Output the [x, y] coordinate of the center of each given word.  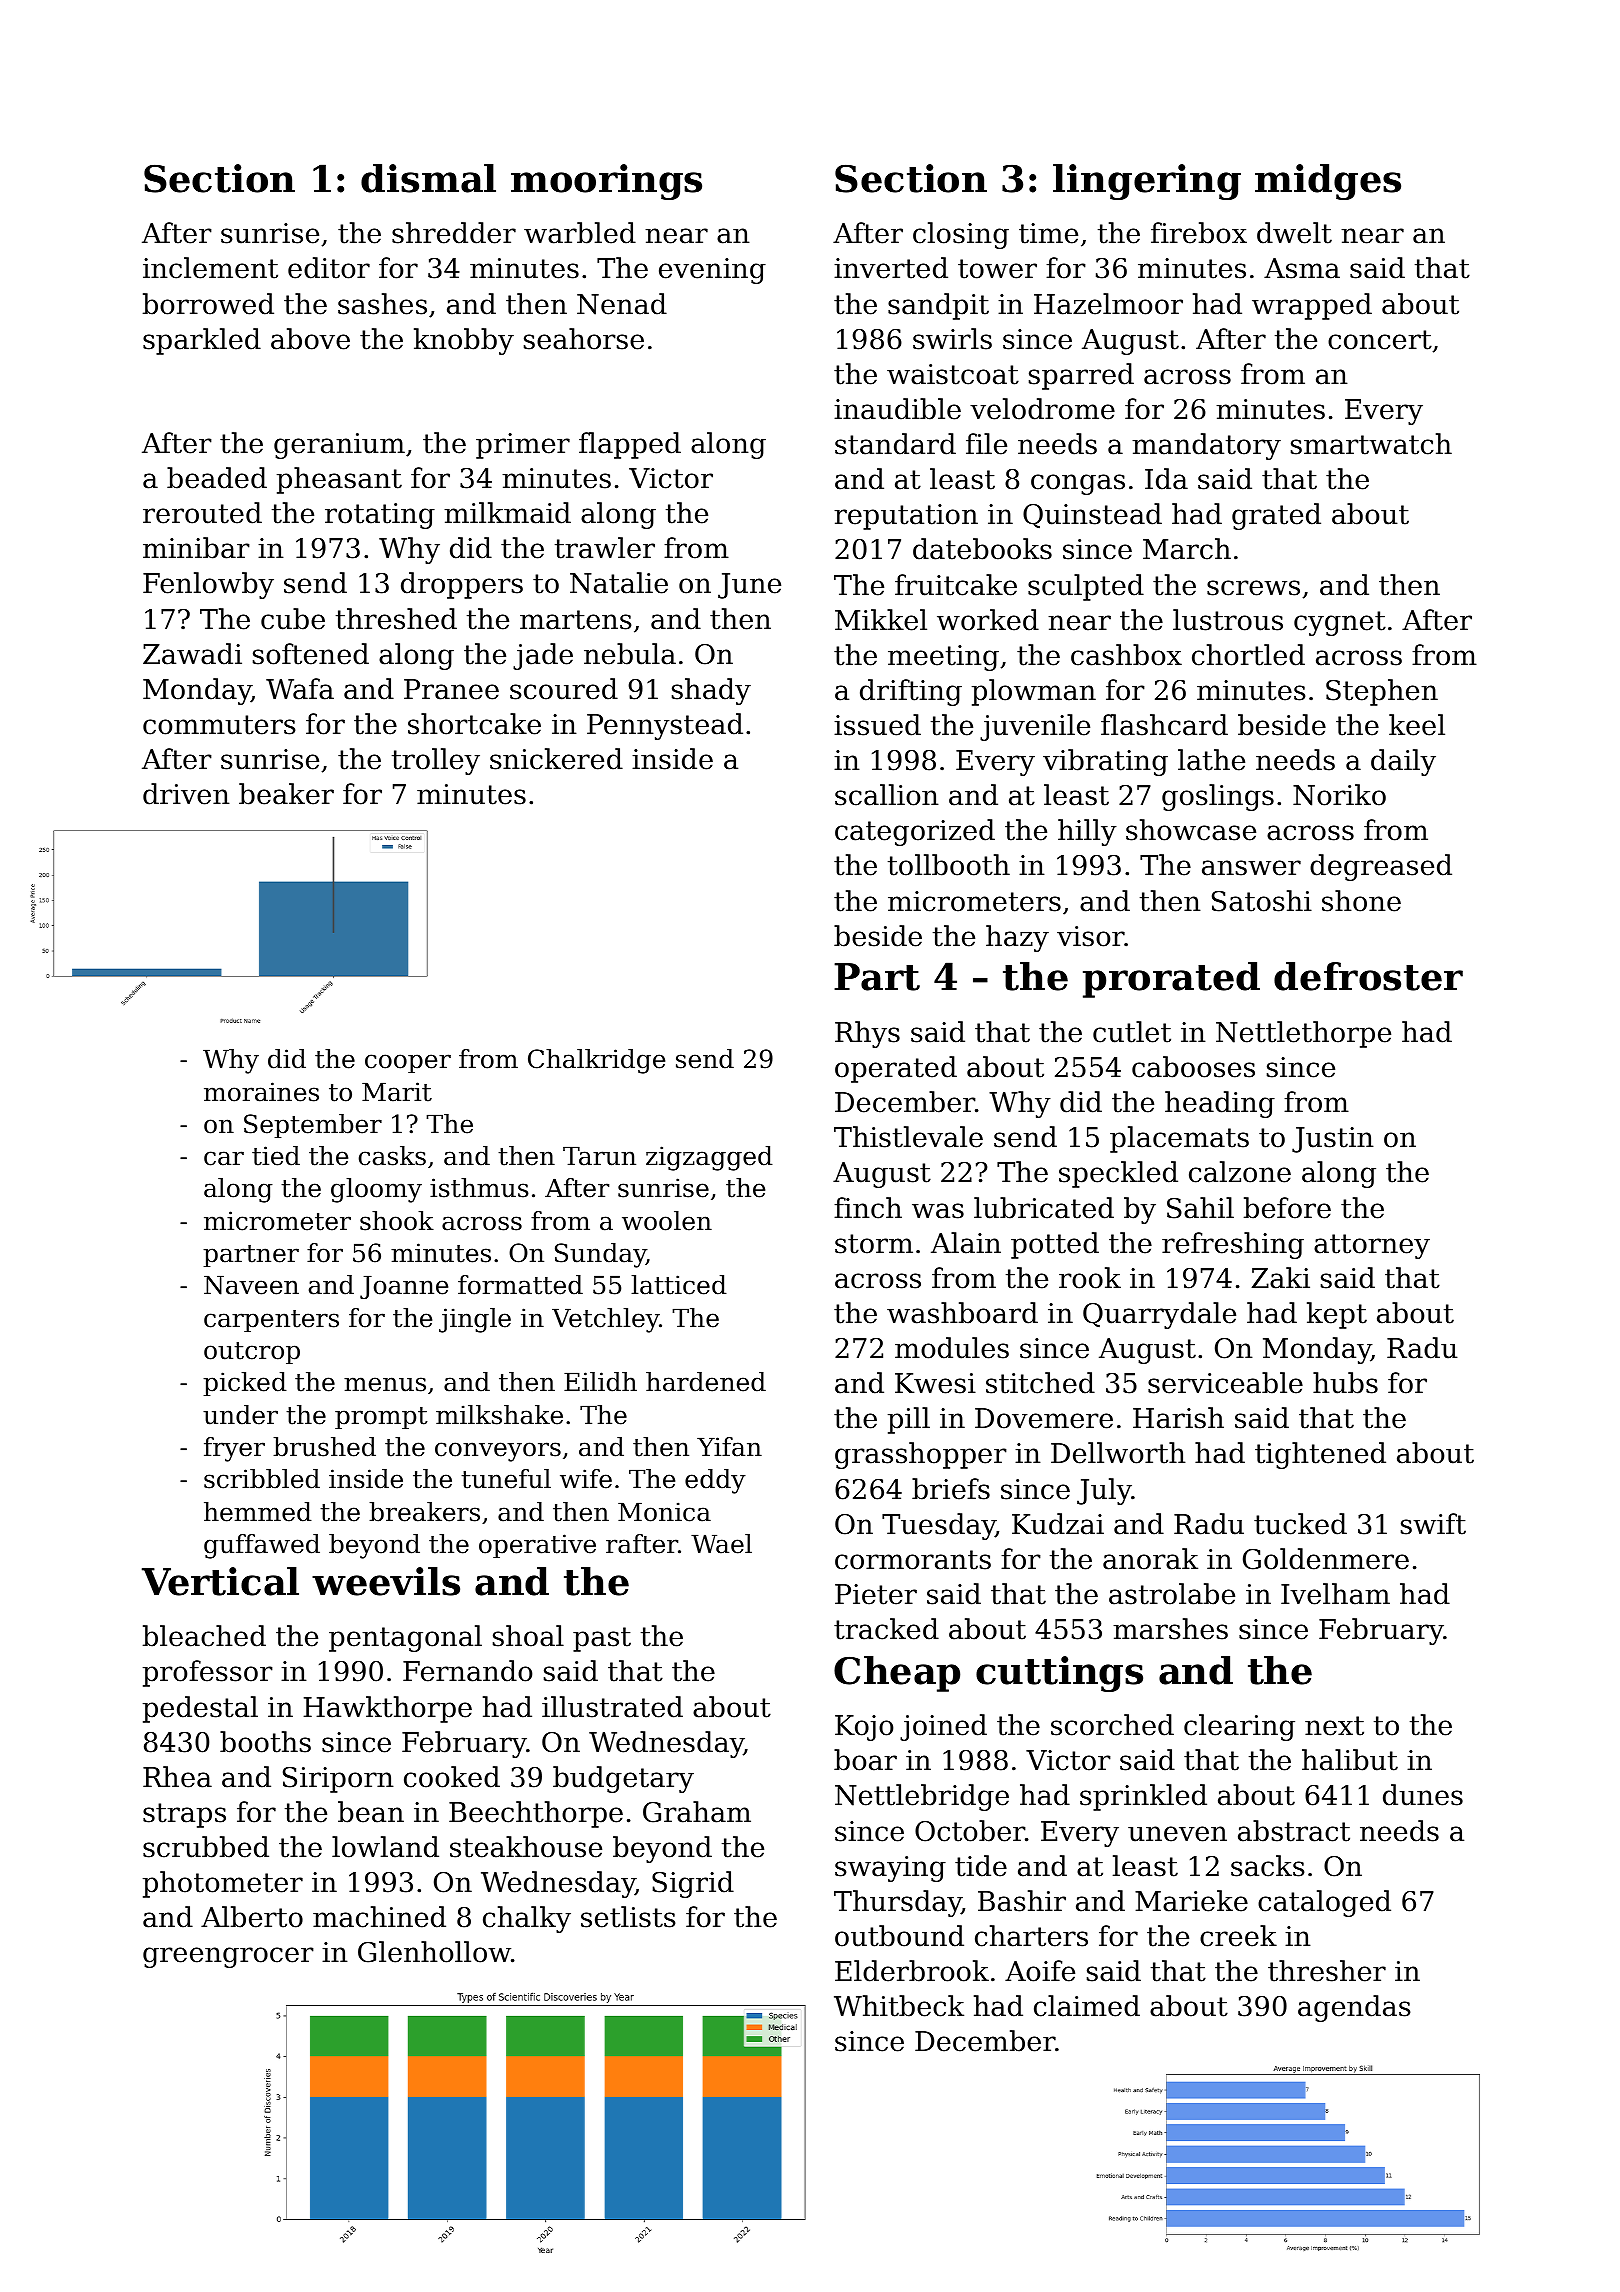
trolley [436, 761]
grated [1276, 516]
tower [997, 269]
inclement [210, 268]
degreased [1381, 867]
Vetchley [605, 1320]
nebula [630, 654]
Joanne [404, 1287]
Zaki [1280, 1278]
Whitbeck [899, 2006]
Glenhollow [434, 1952]
